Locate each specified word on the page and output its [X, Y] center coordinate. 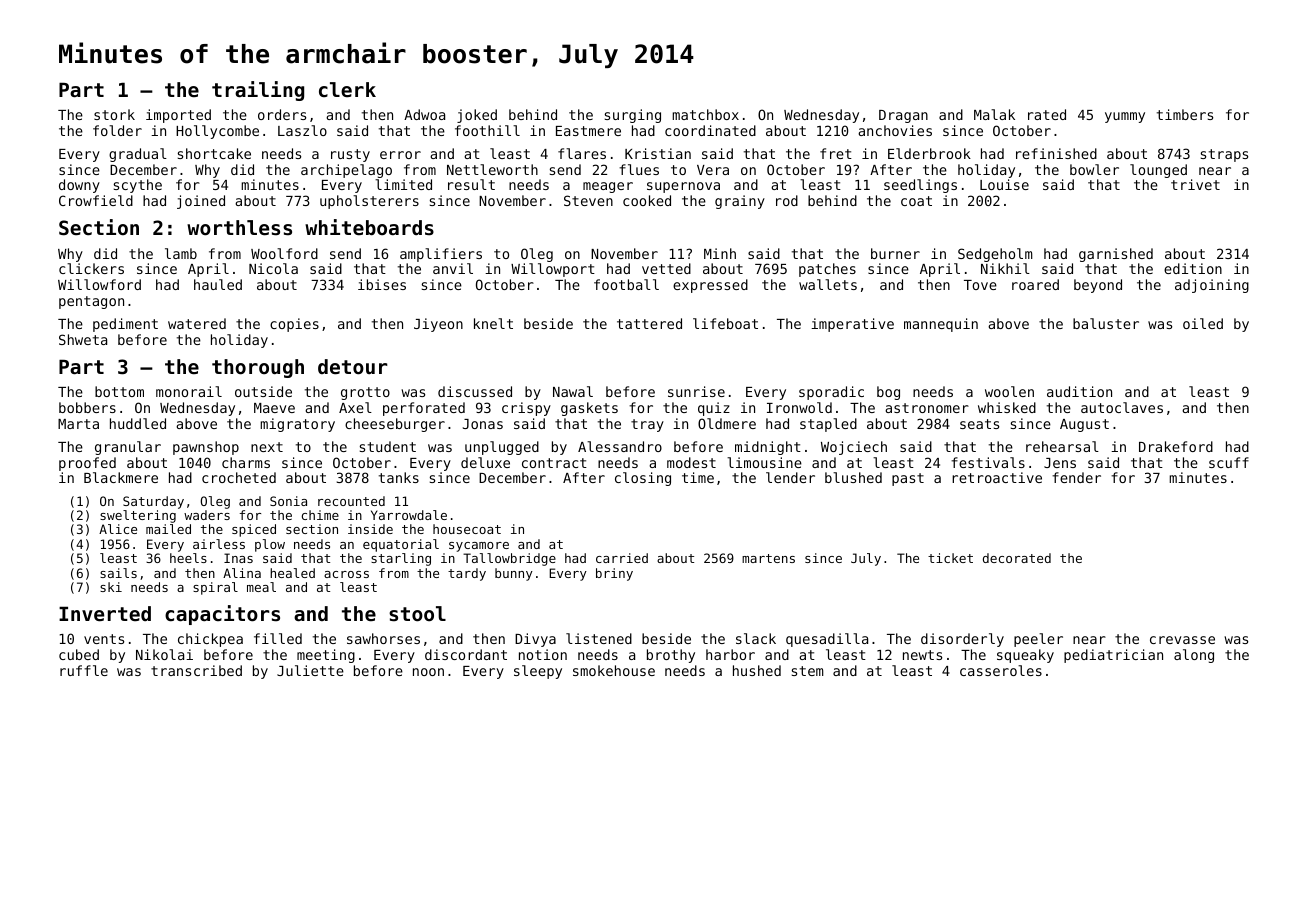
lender [790, 477]
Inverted [105, 614]
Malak [994, 114]
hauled [218, 284]
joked [477, 116]
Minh [720, 253]
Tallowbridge [509, 559]
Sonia [288, 501]
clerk [347, 89]
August [1084, 425]
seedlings [920, 186]
